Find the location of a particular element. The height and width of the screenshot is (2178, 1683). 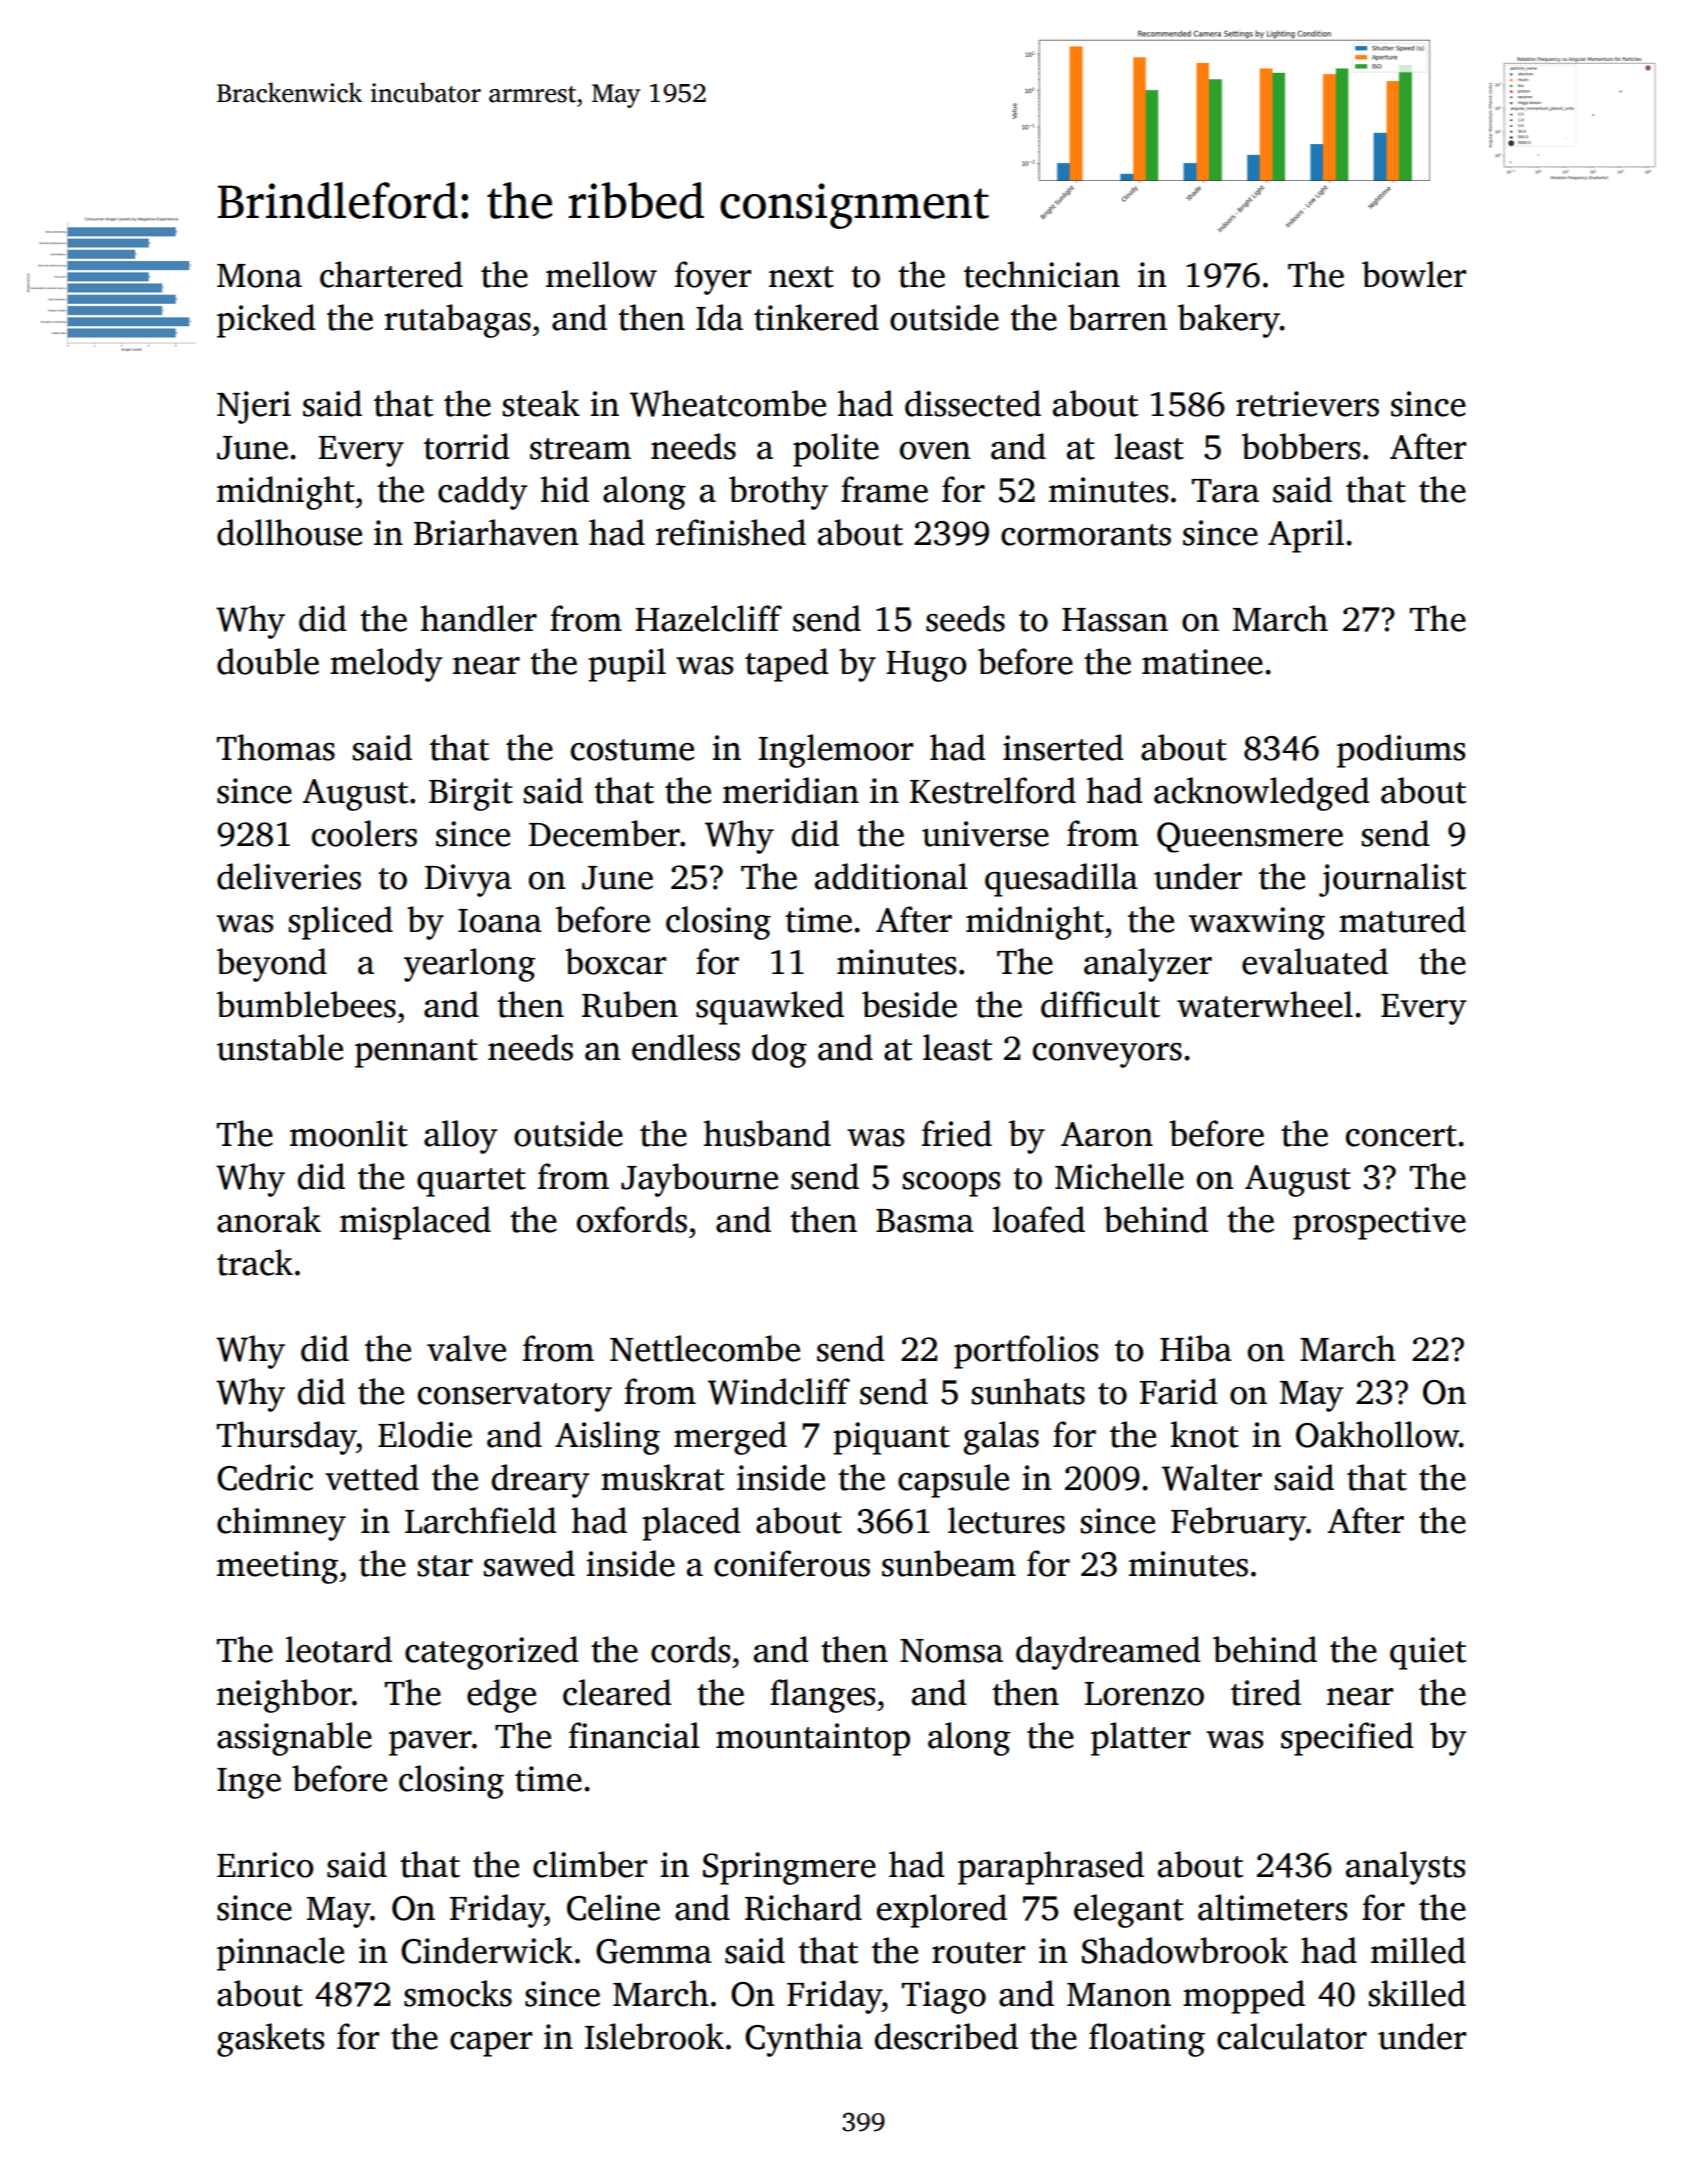

Hiba is located at coordinates (1196, 1348).
